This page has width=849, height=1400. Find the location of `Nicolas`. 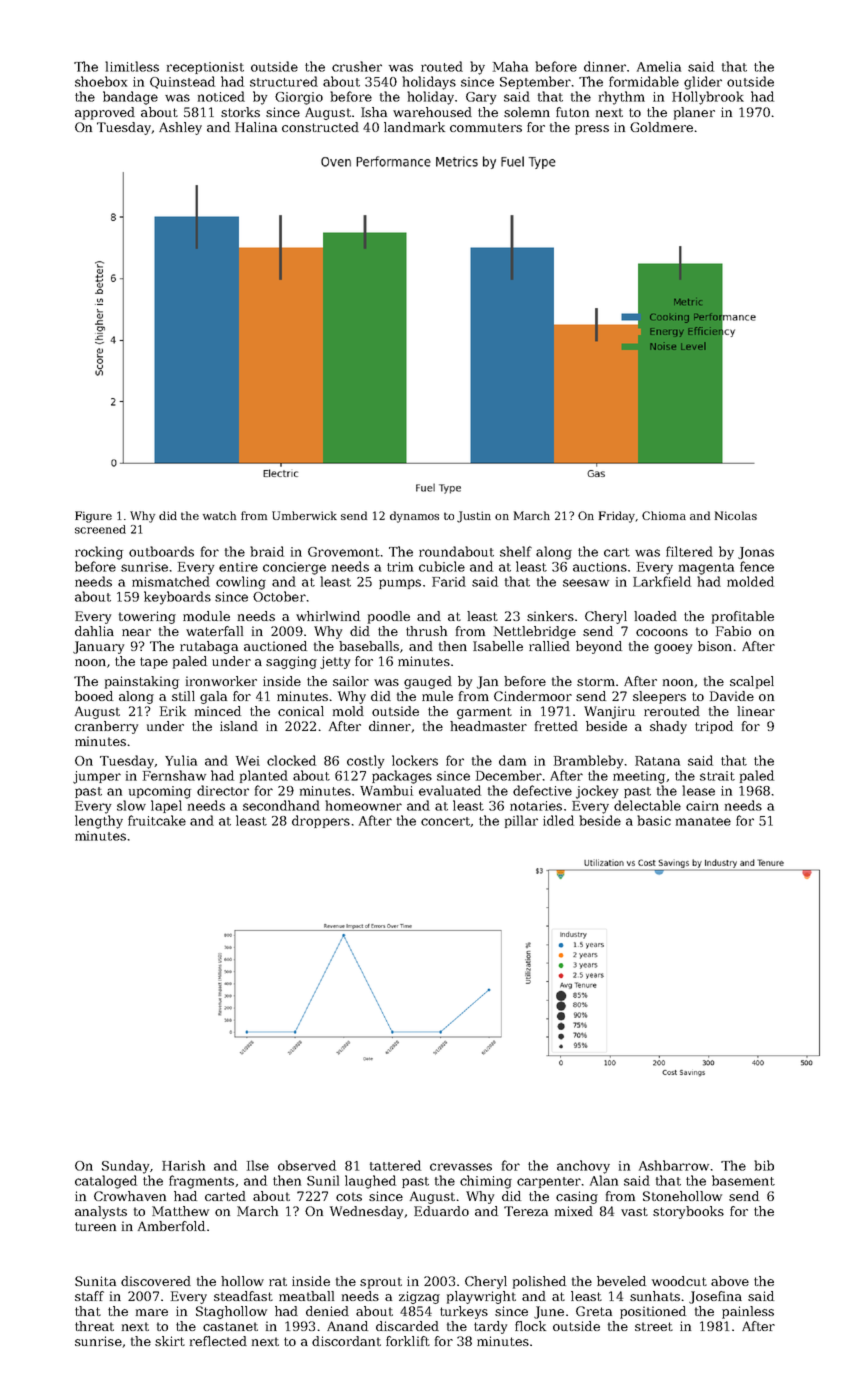

Nicolas is located at coordinates (736, 515).
